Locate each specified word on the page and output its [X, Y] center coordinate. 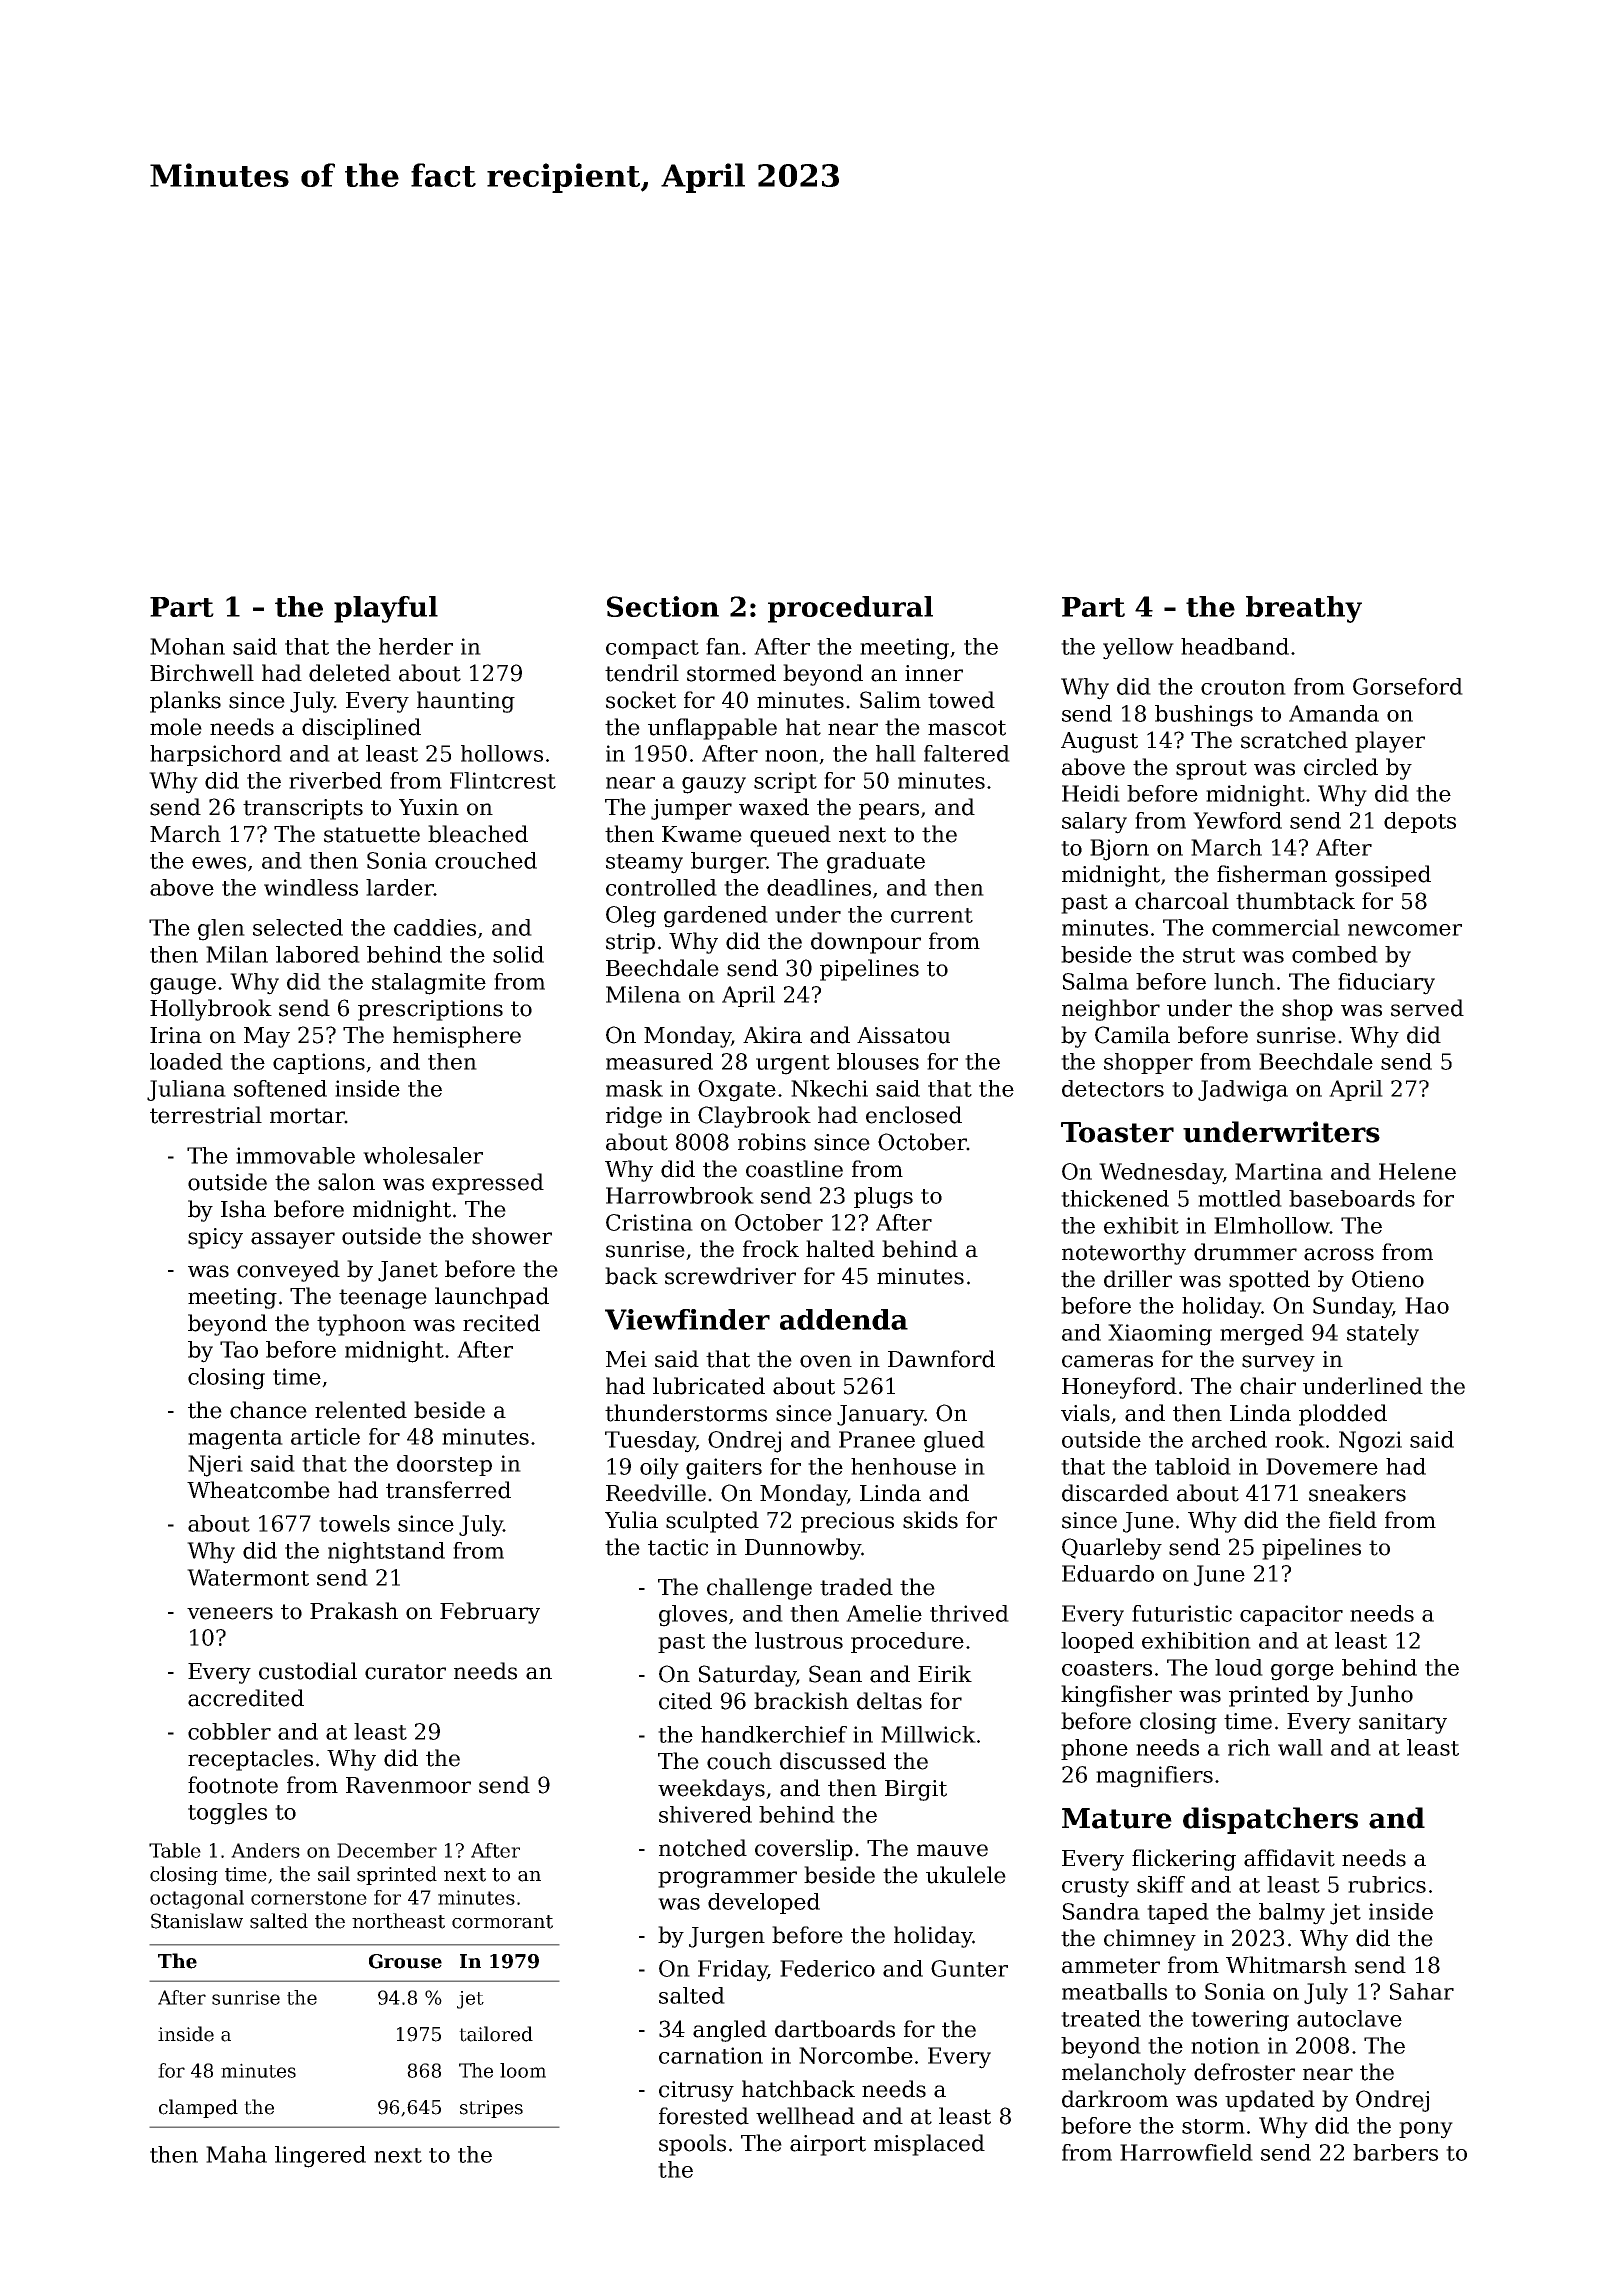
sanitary [1403, 1723]
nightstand [386, 1553]
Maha [236, 2154]
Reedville [656, 1493]
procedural [850, 609]
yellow [1138, 649]
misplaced [929, 2145]
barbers [1395, 2152]
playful [386, 609]
